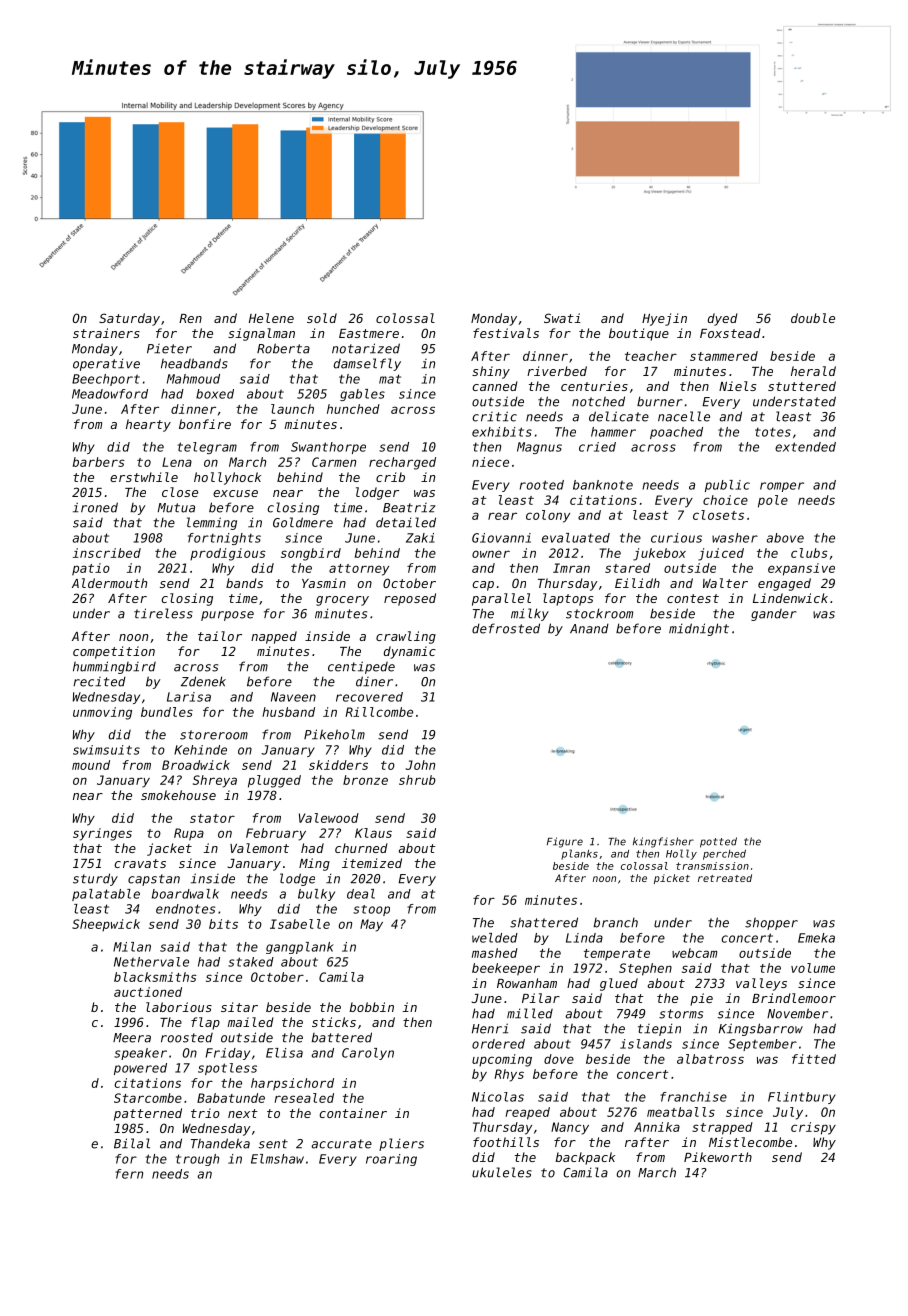 The width and height of the screenshot is (908, 1316). I want to click on container, so click(353, 1113).
